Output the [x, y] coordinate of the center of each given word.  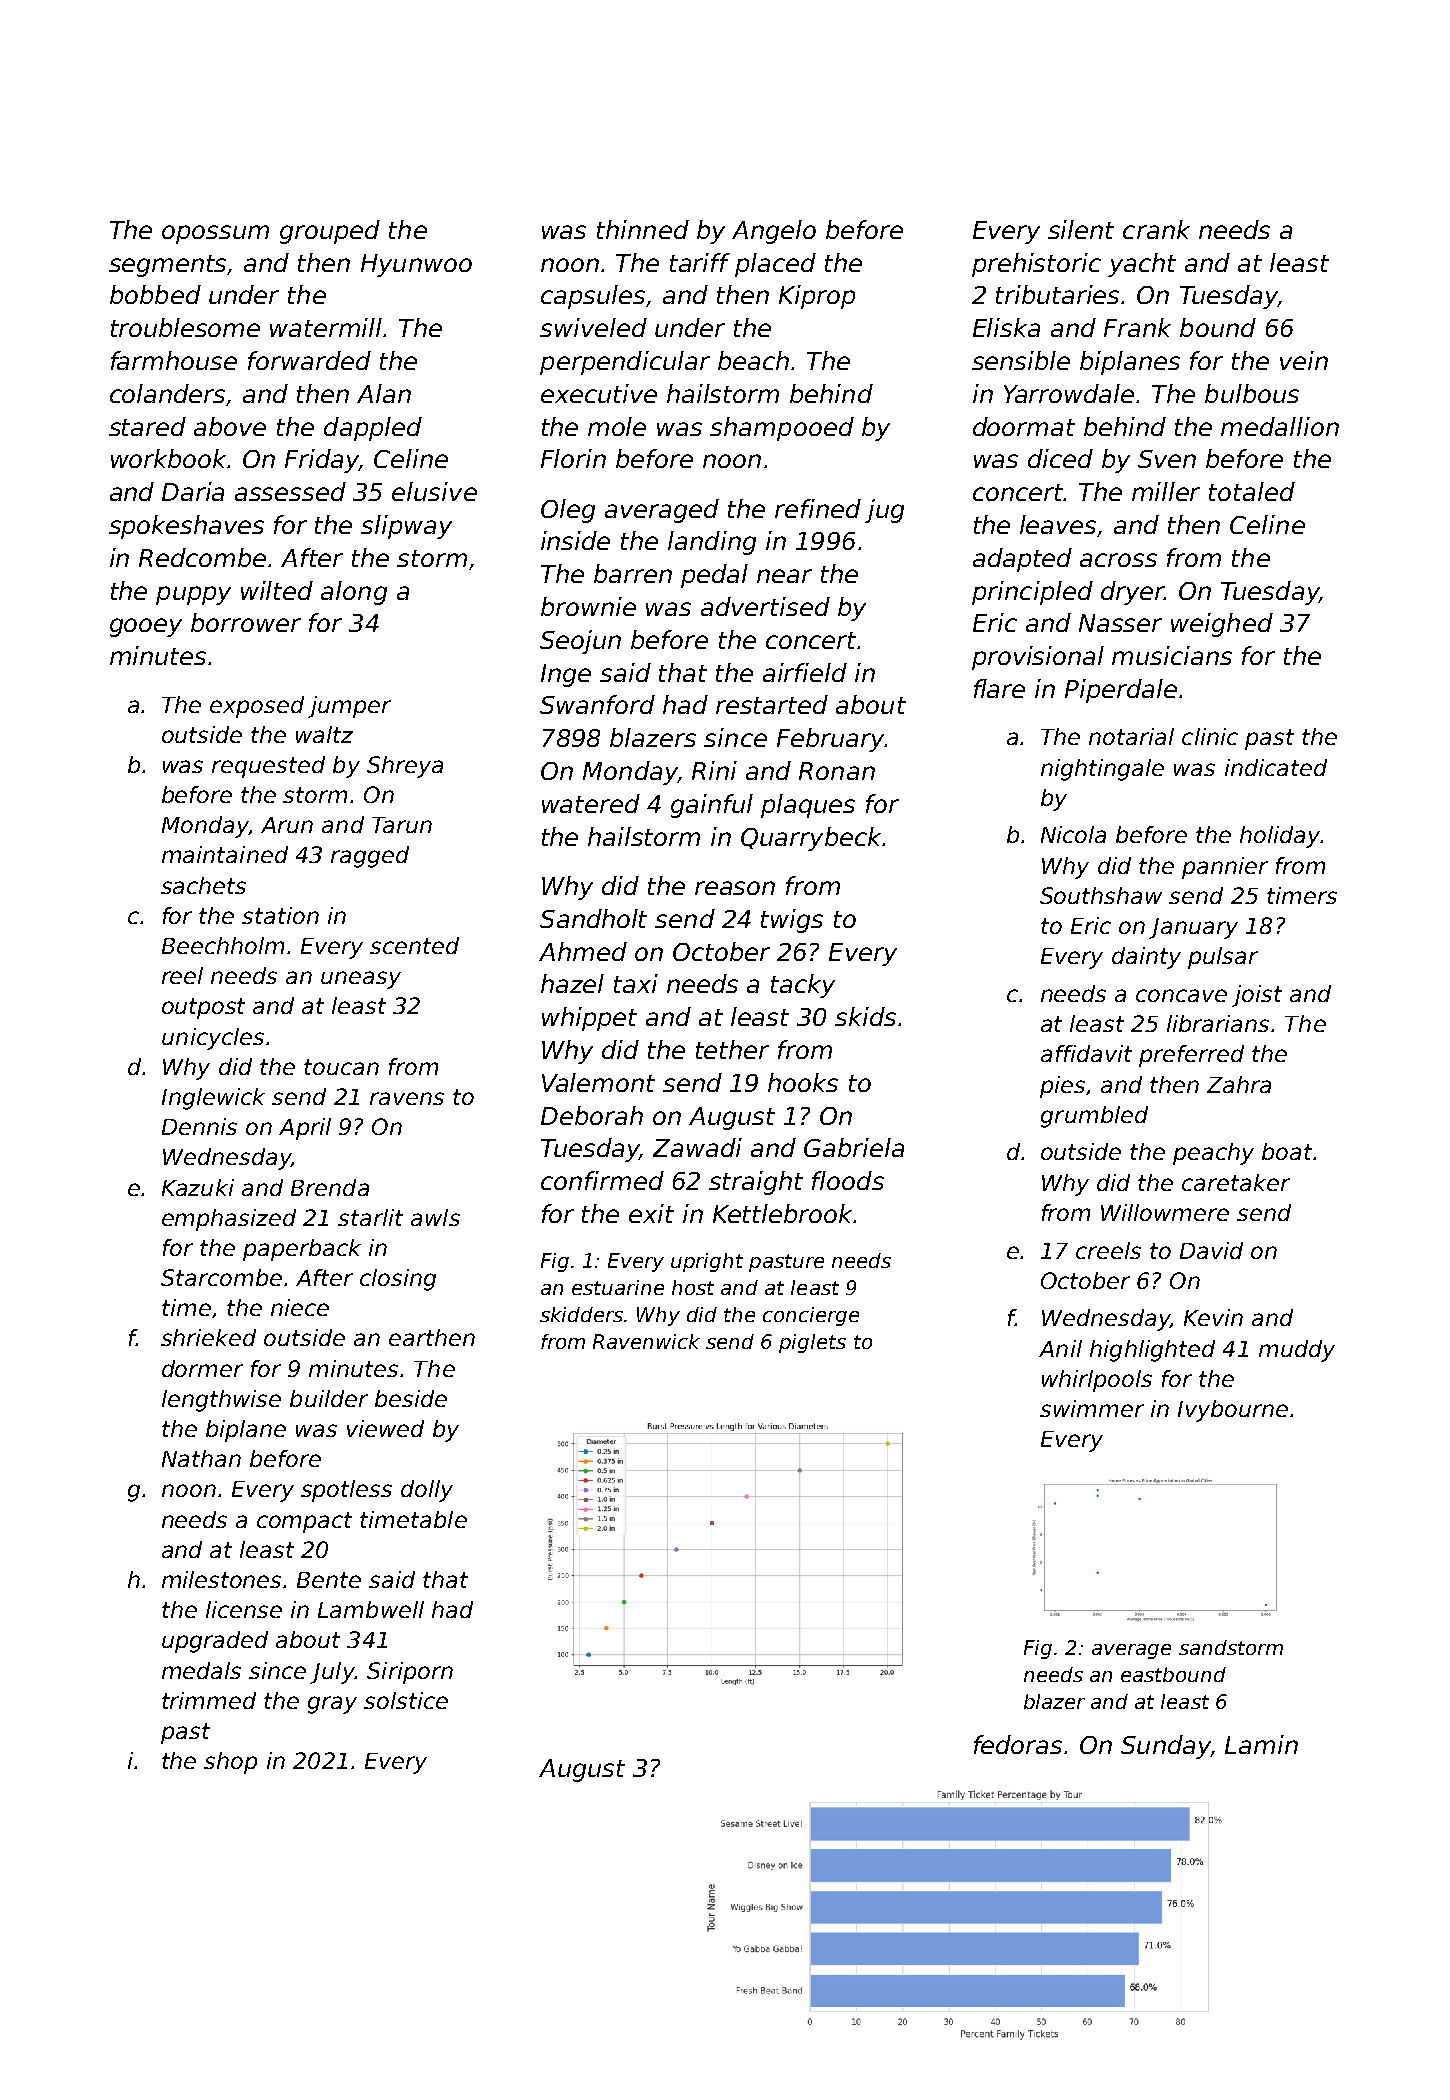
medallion [1280, 426]
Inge [566, 675]
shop [230, 1763]
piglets [812, 1343]
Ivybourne [1233, 1411]
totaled [1252, 491]
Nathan [201, 1458]
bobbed [155, 294]
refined [818, 508]
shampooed [782, 429]
